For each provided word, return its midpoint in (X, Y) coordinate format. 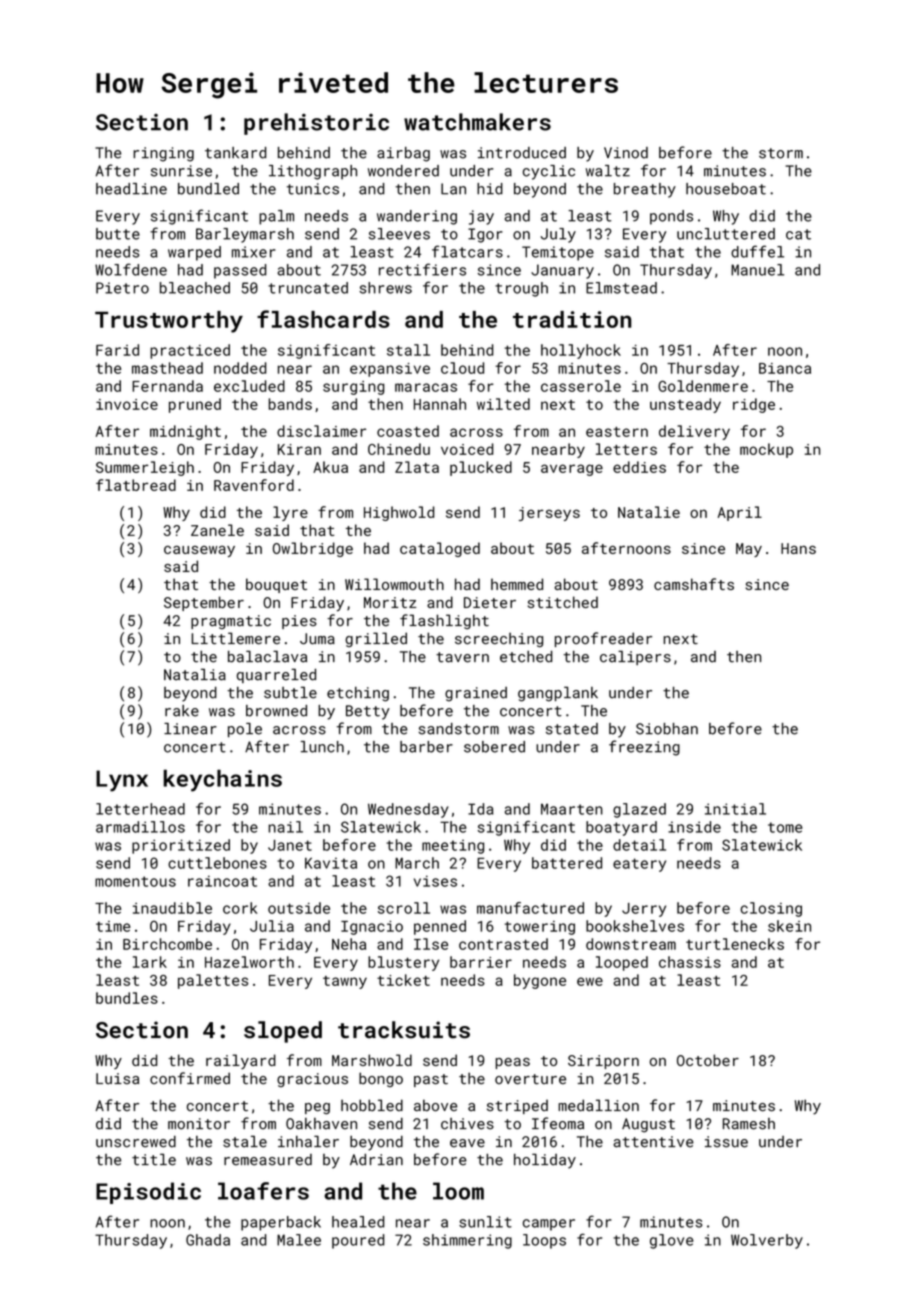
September (204, 603)
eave (467, 1143)
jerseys (549, 514)
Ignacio (372, 928)
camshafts (694, 584)
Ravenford (254, 485)
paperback (281, 1223)
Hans (798, 548)
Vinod (626, 153)
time (113, 926)
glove (671, 1241)
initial (735, 809)
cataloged (440, 549)
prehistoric (316, 124)
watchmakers (477, 122)
